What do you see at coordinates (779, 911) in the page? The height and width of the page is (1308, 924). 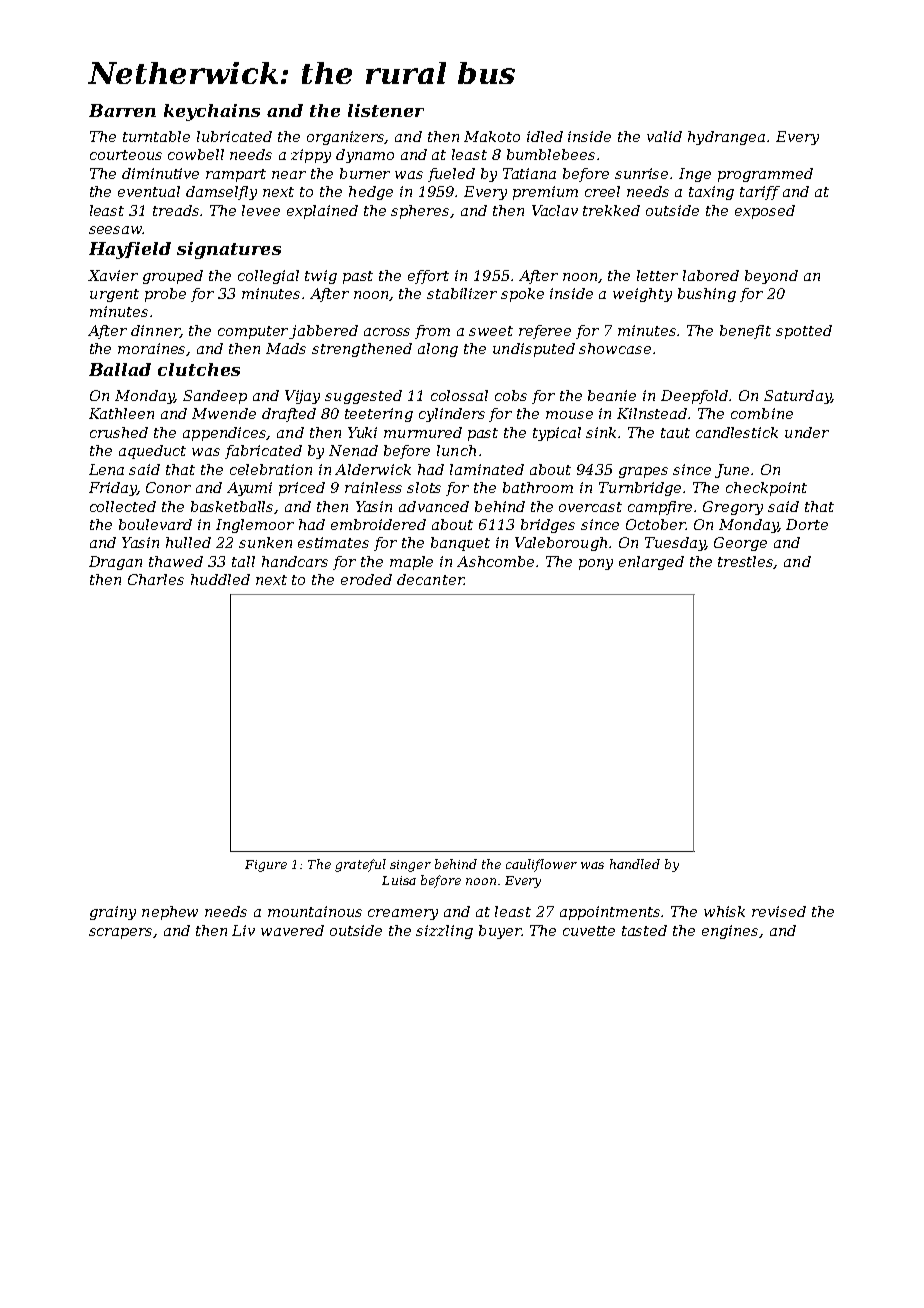 I see `revised` at bounding box center [779, 911].
